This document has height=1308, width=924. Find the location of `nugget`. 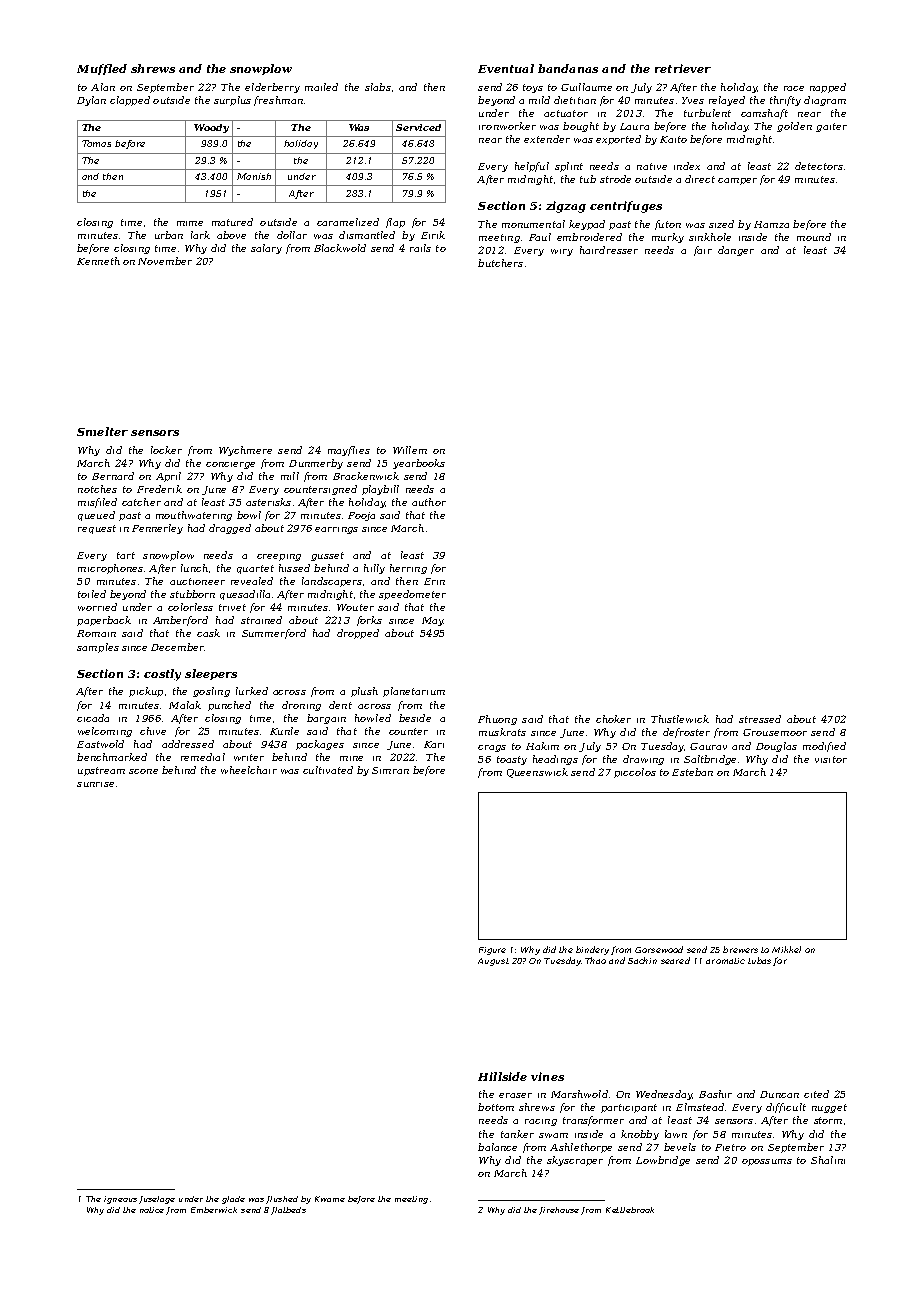

nugget is located at coordinates (829, 1108).
